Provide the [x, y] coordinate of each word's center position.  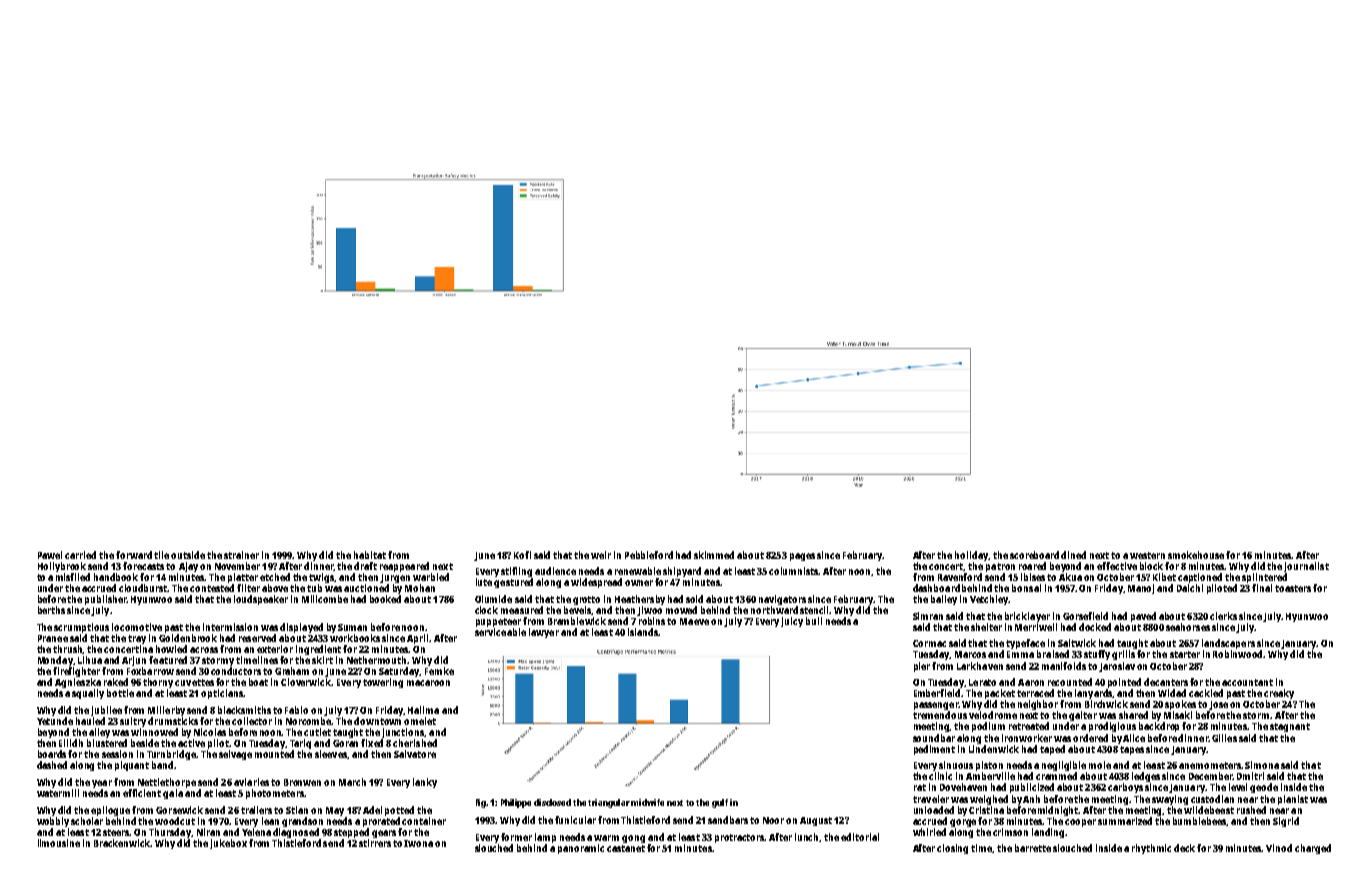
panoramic [581, 849]
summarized [1125, 821]
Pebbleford [649, 555]
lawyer [544, 633]
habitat [370, 555]
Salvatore [415, 754]
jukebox [228, 844]
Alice [1134, 738]
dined [1073, 555]
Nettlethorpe [167, 783]
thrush [68, 649]
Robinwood [1238, 654]
